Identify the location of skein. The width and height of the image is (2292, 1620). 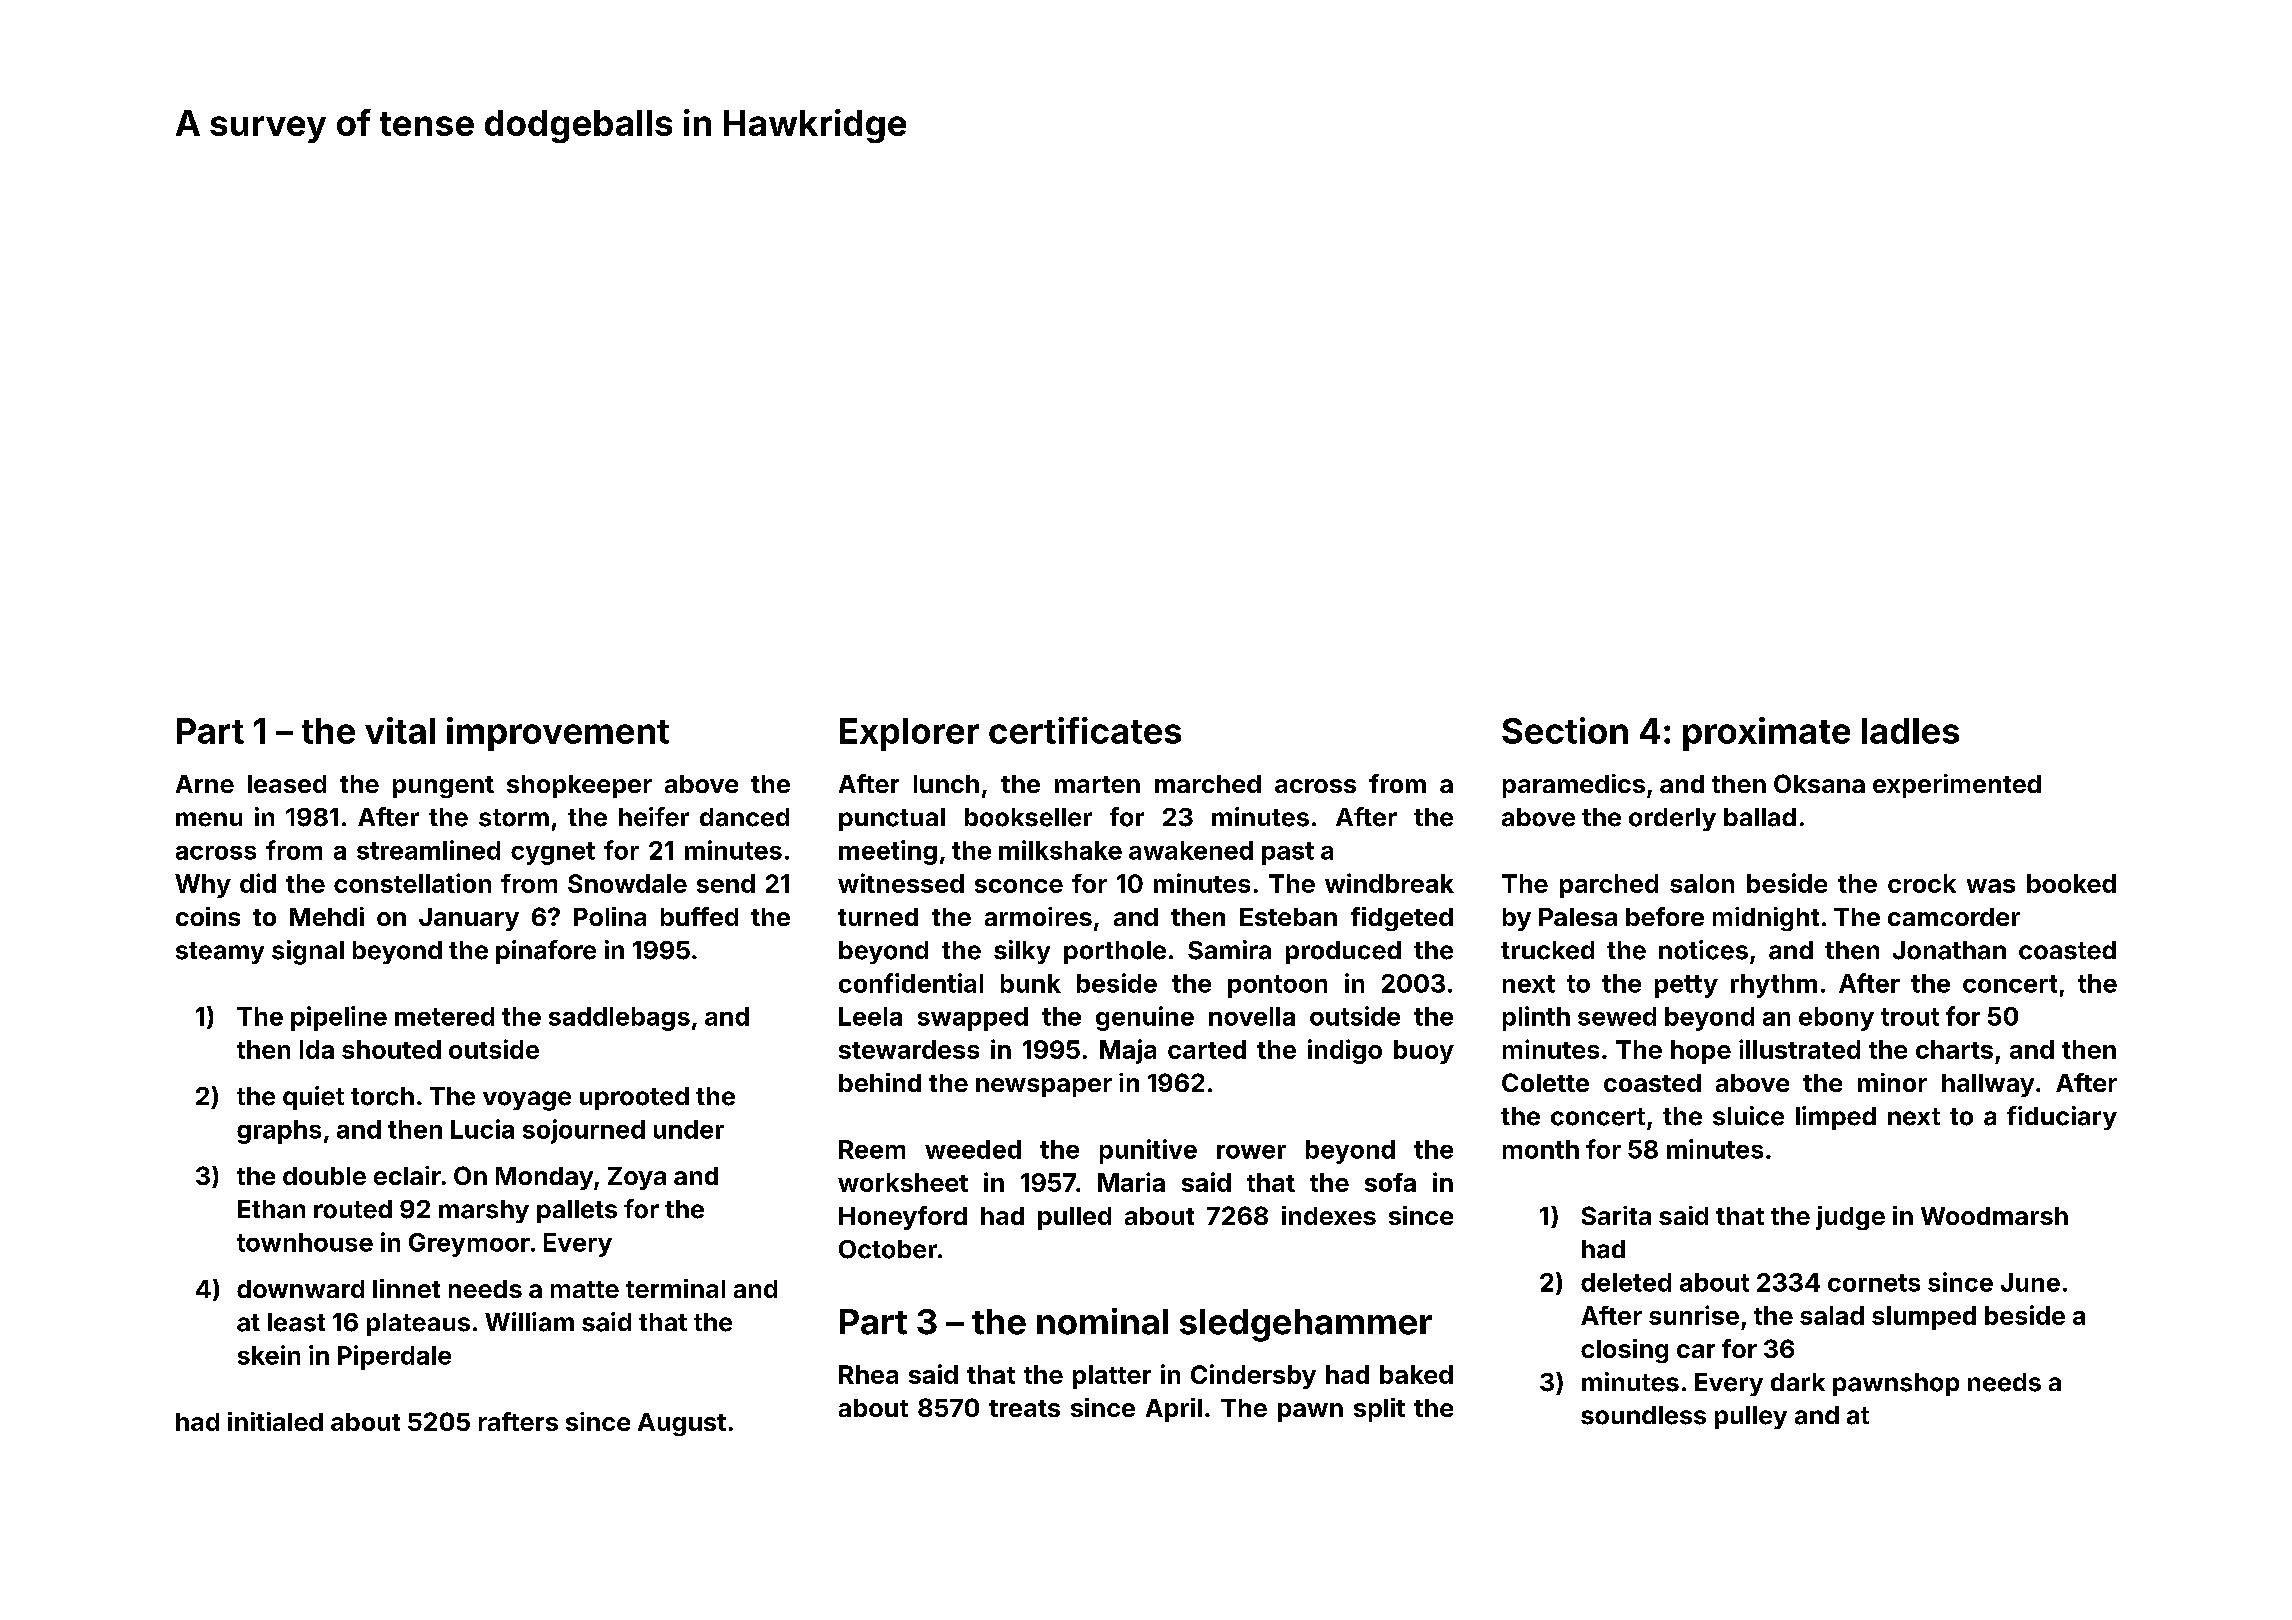
(269, 1355).
